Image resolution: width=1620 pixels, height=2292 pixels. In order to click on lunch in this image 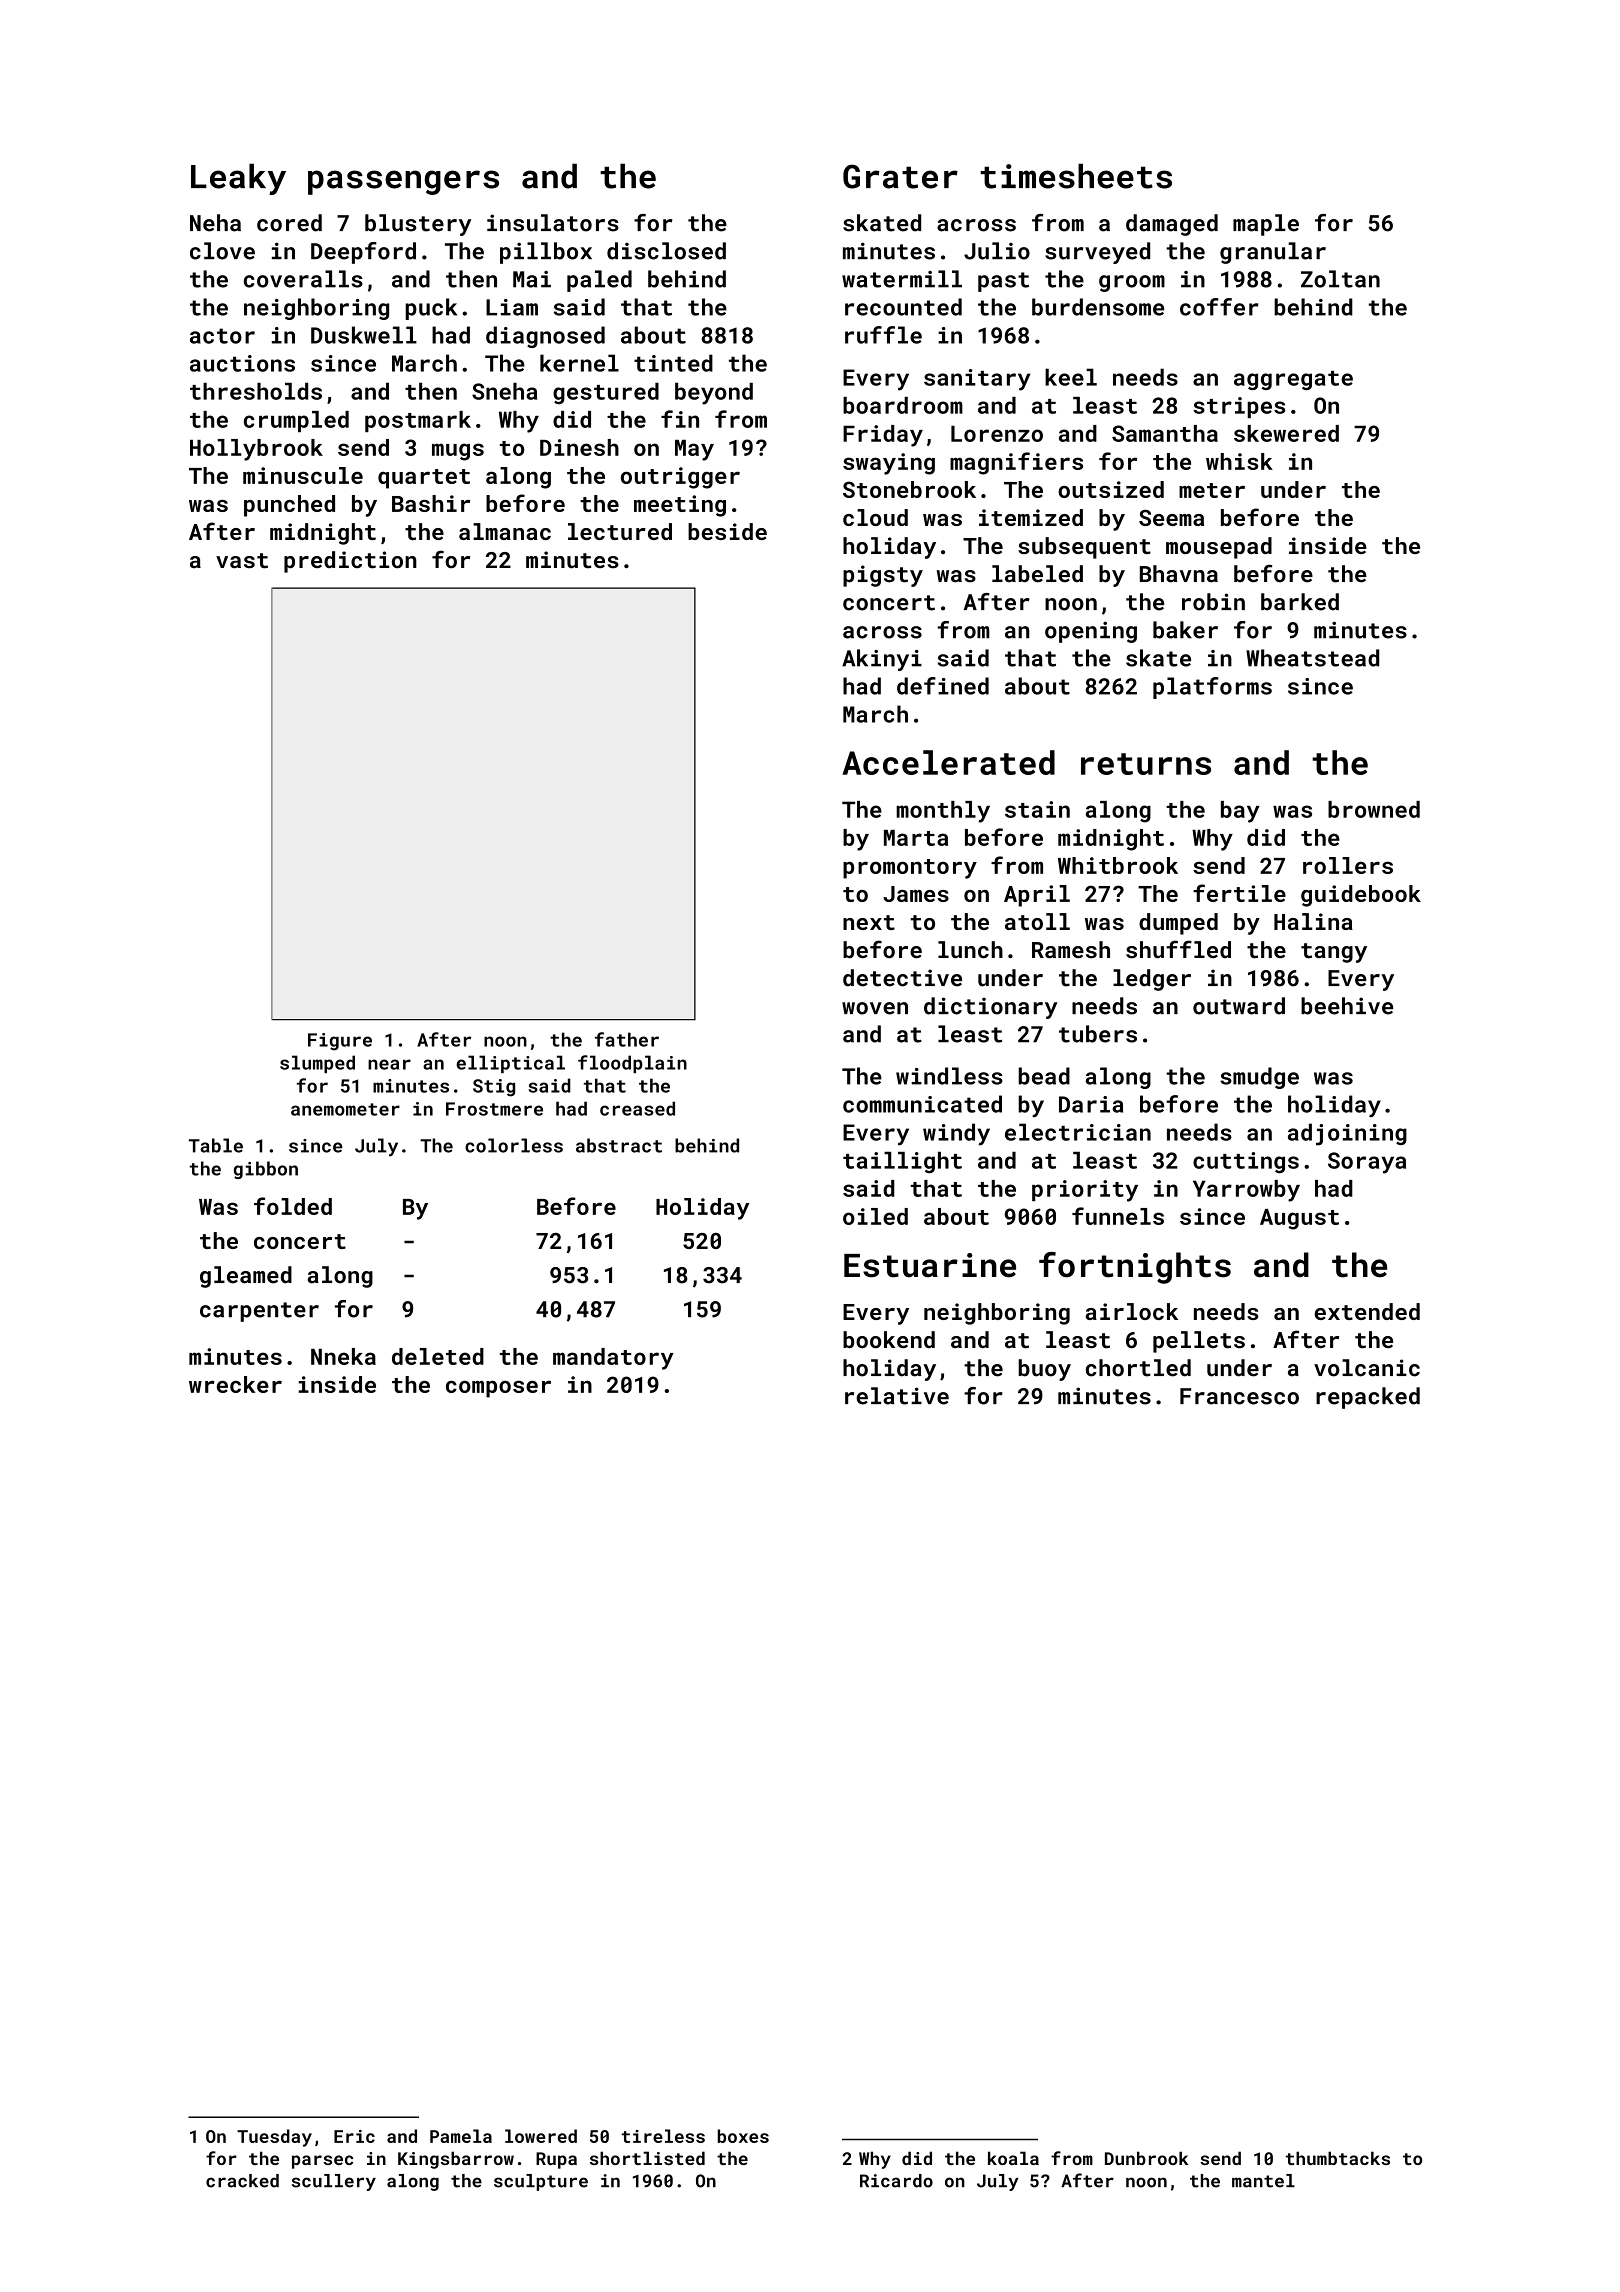, I will do `click(970, 950)`.
